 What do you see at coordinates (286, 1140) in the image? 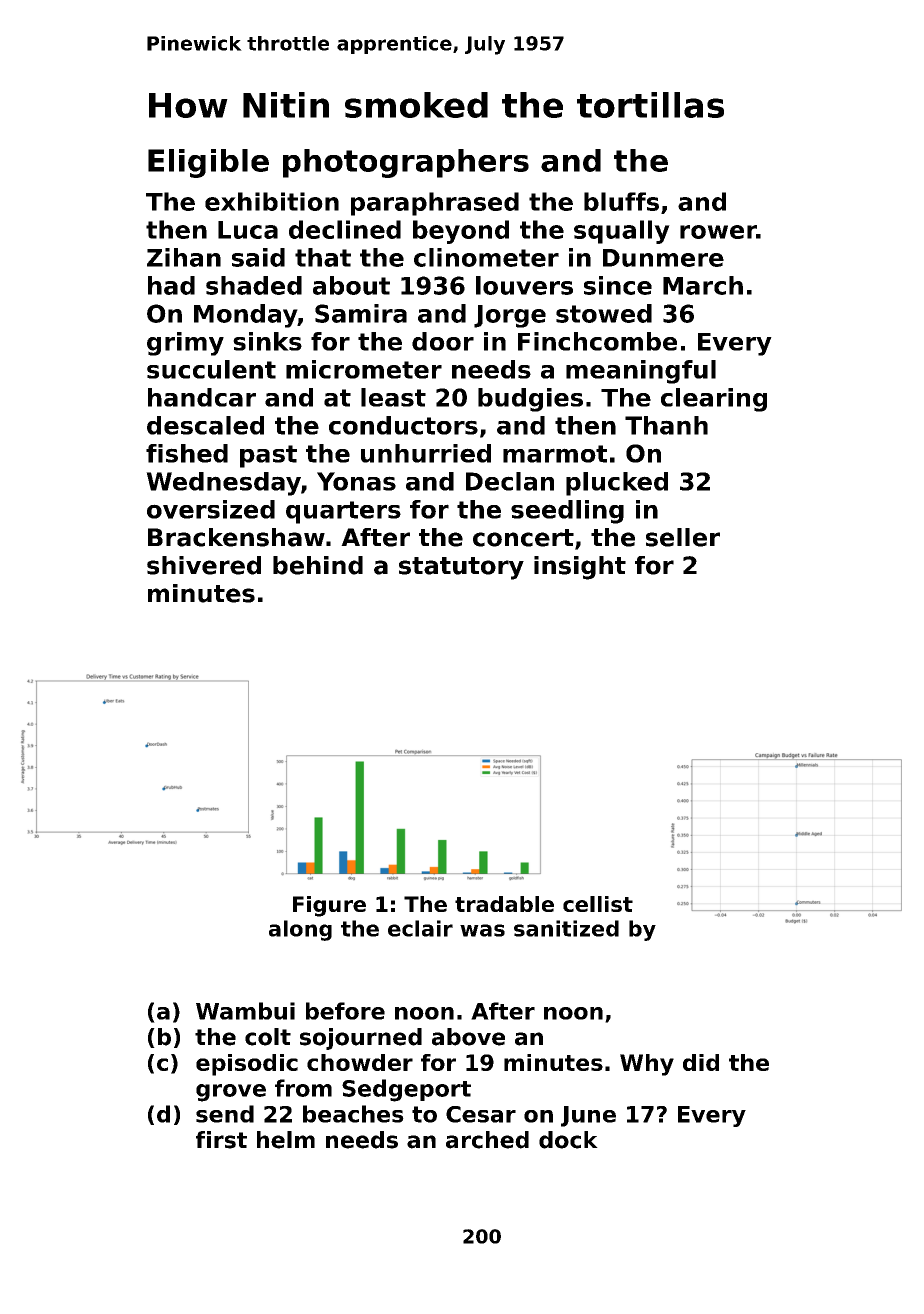
I see `helm` at bounding box center [286, 1140].
